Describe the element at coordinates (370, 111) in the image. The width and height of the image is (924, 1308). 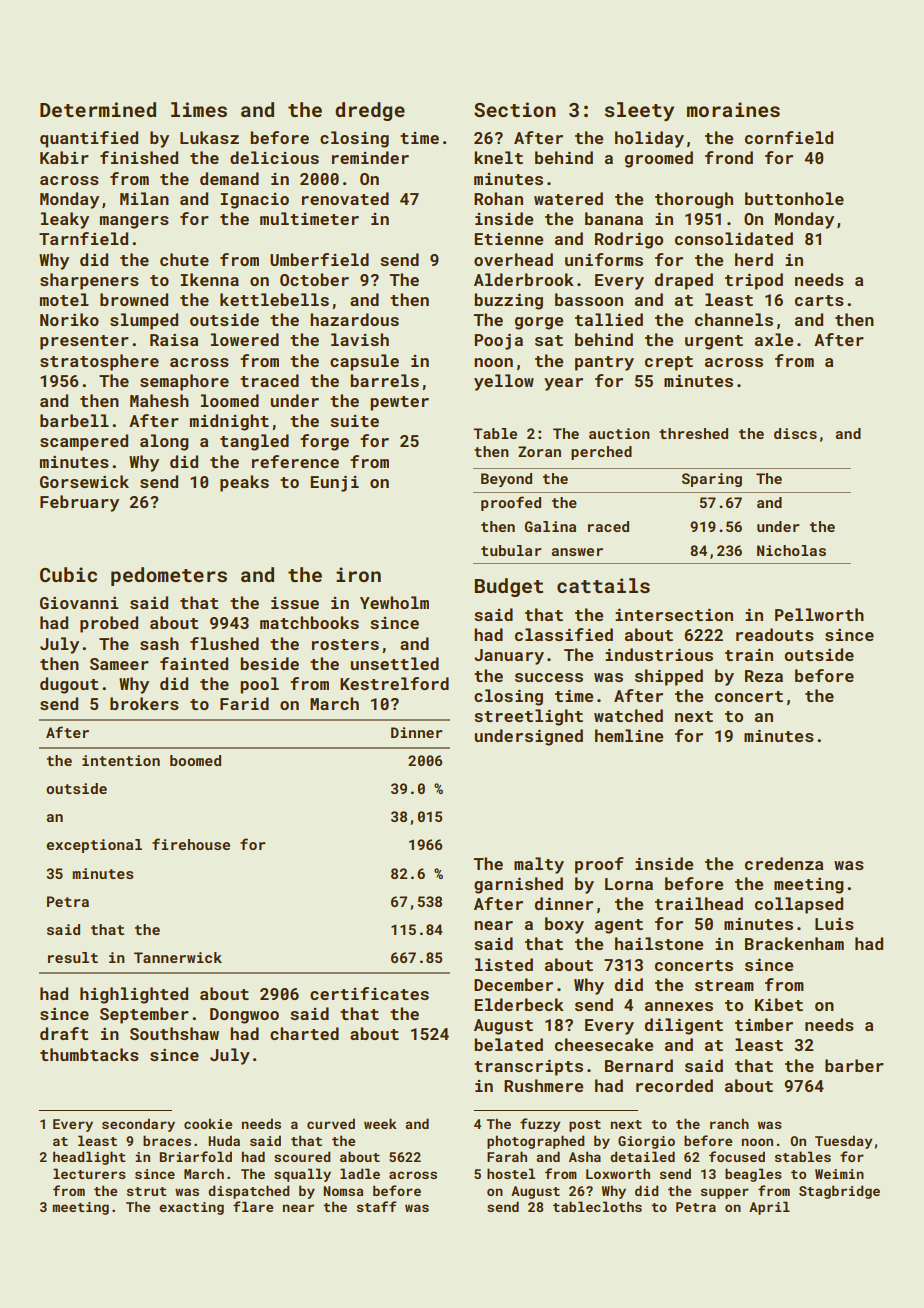
I see `dredge` at that location.
